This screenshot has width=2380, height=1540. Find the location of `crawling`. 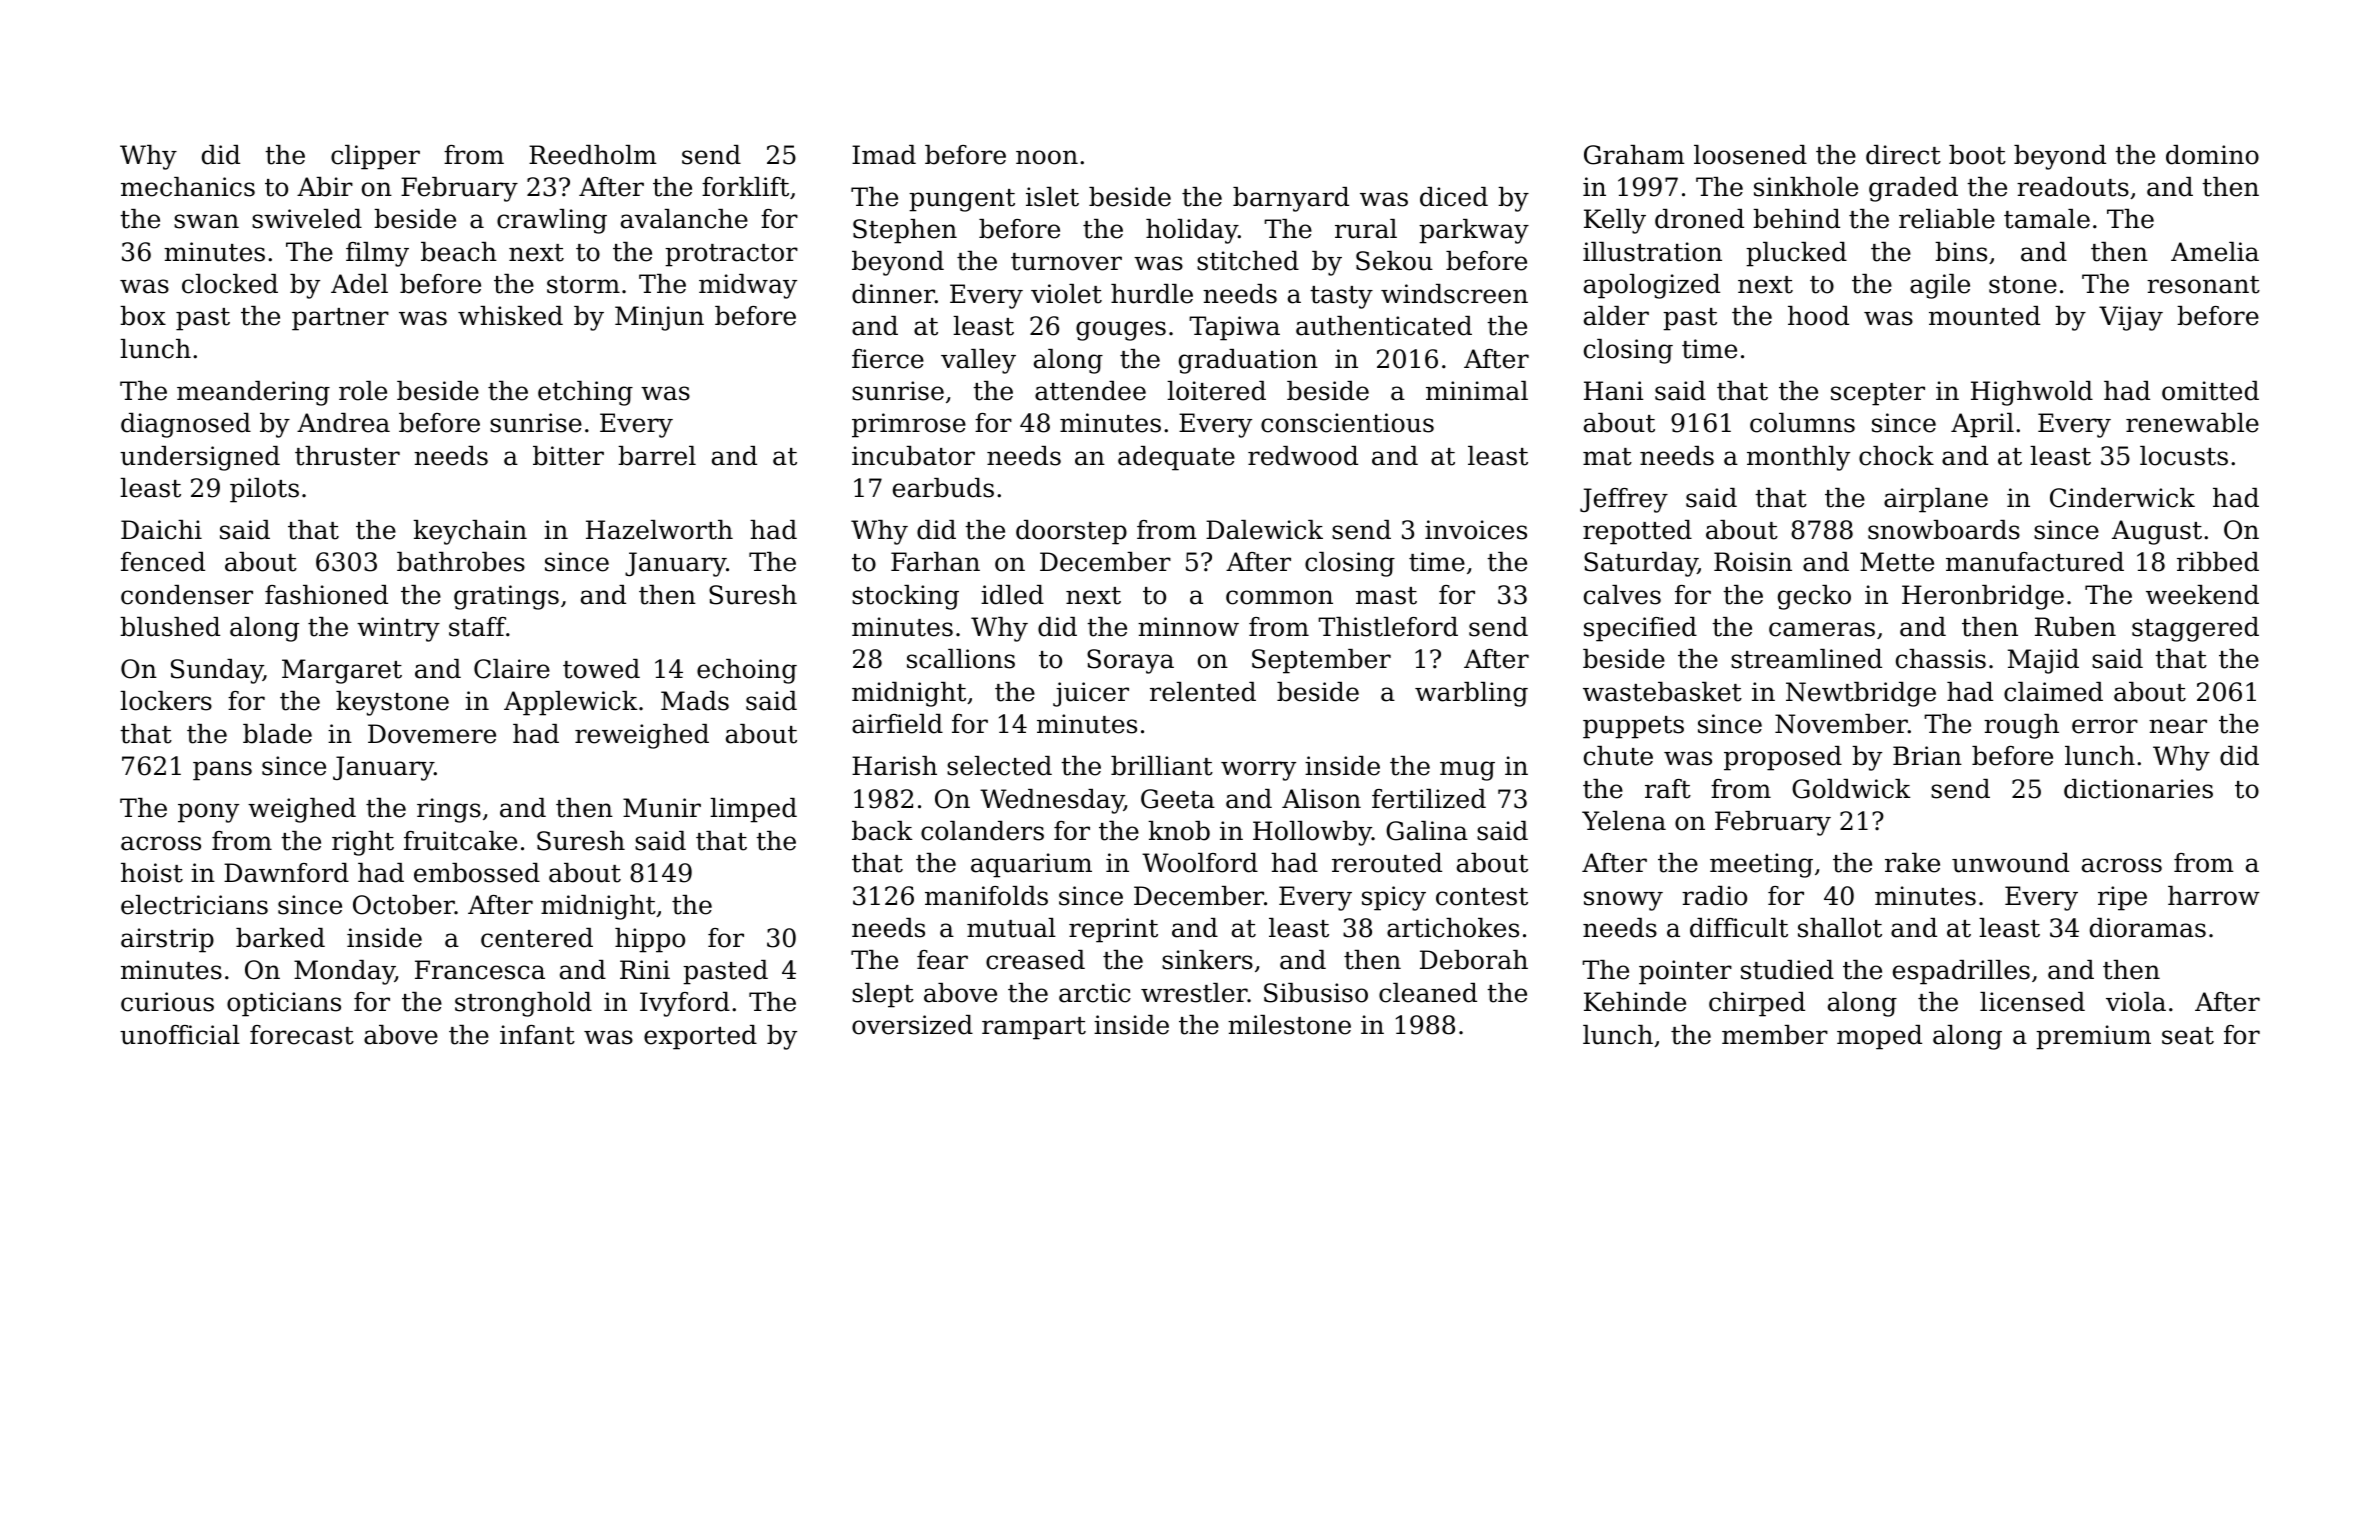

crawling is located at coordinates (552, 221).
